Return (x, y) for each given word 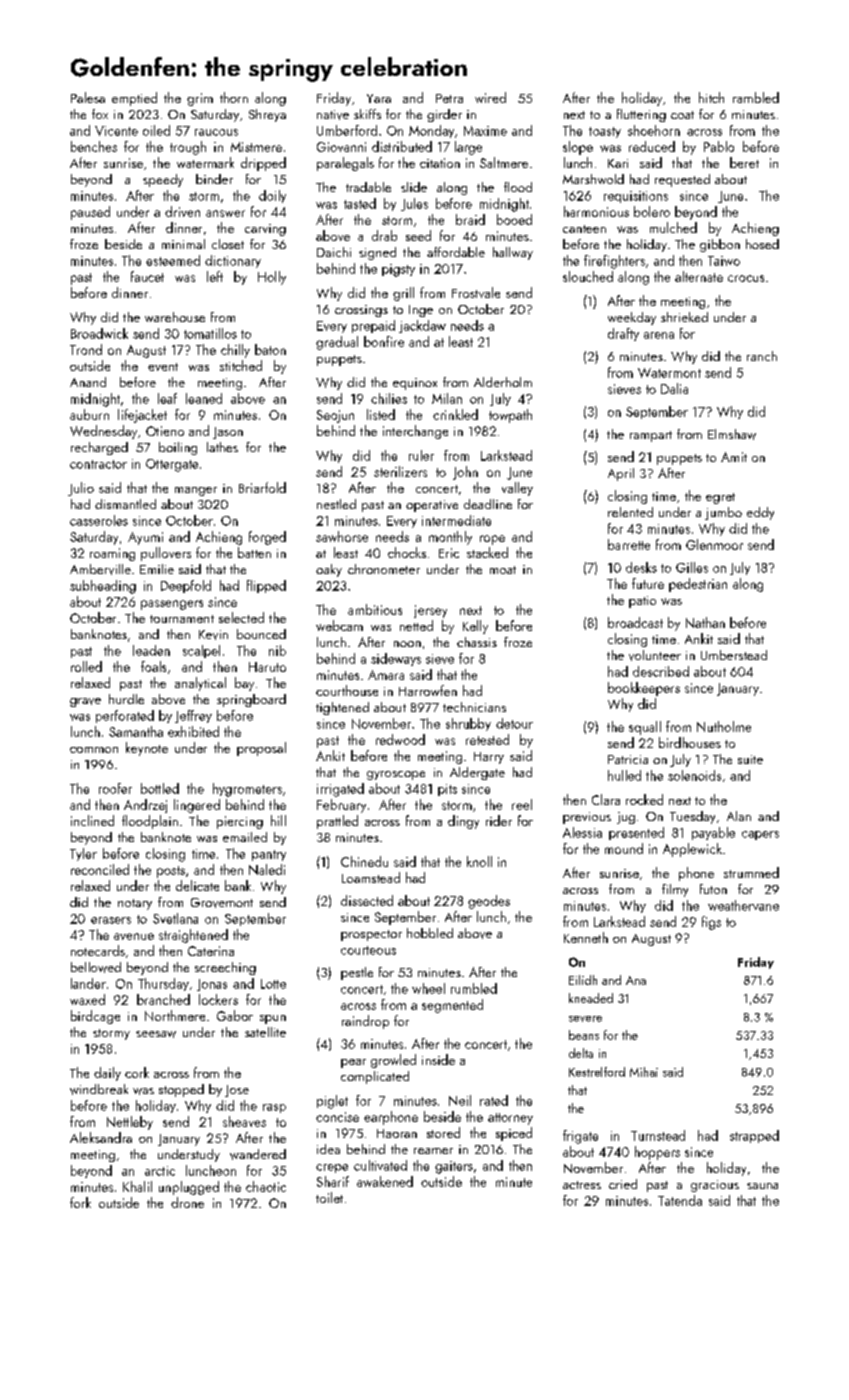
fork (80, 1202)
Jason (228, 433)
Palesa (88, 97)
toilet (329, 1197)
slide (414, 187)
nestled (336, 504)
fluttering (641, 115)
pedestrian (698, 585)
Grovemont (222, 903)
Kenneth (586, 937)
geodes (489, 902)
